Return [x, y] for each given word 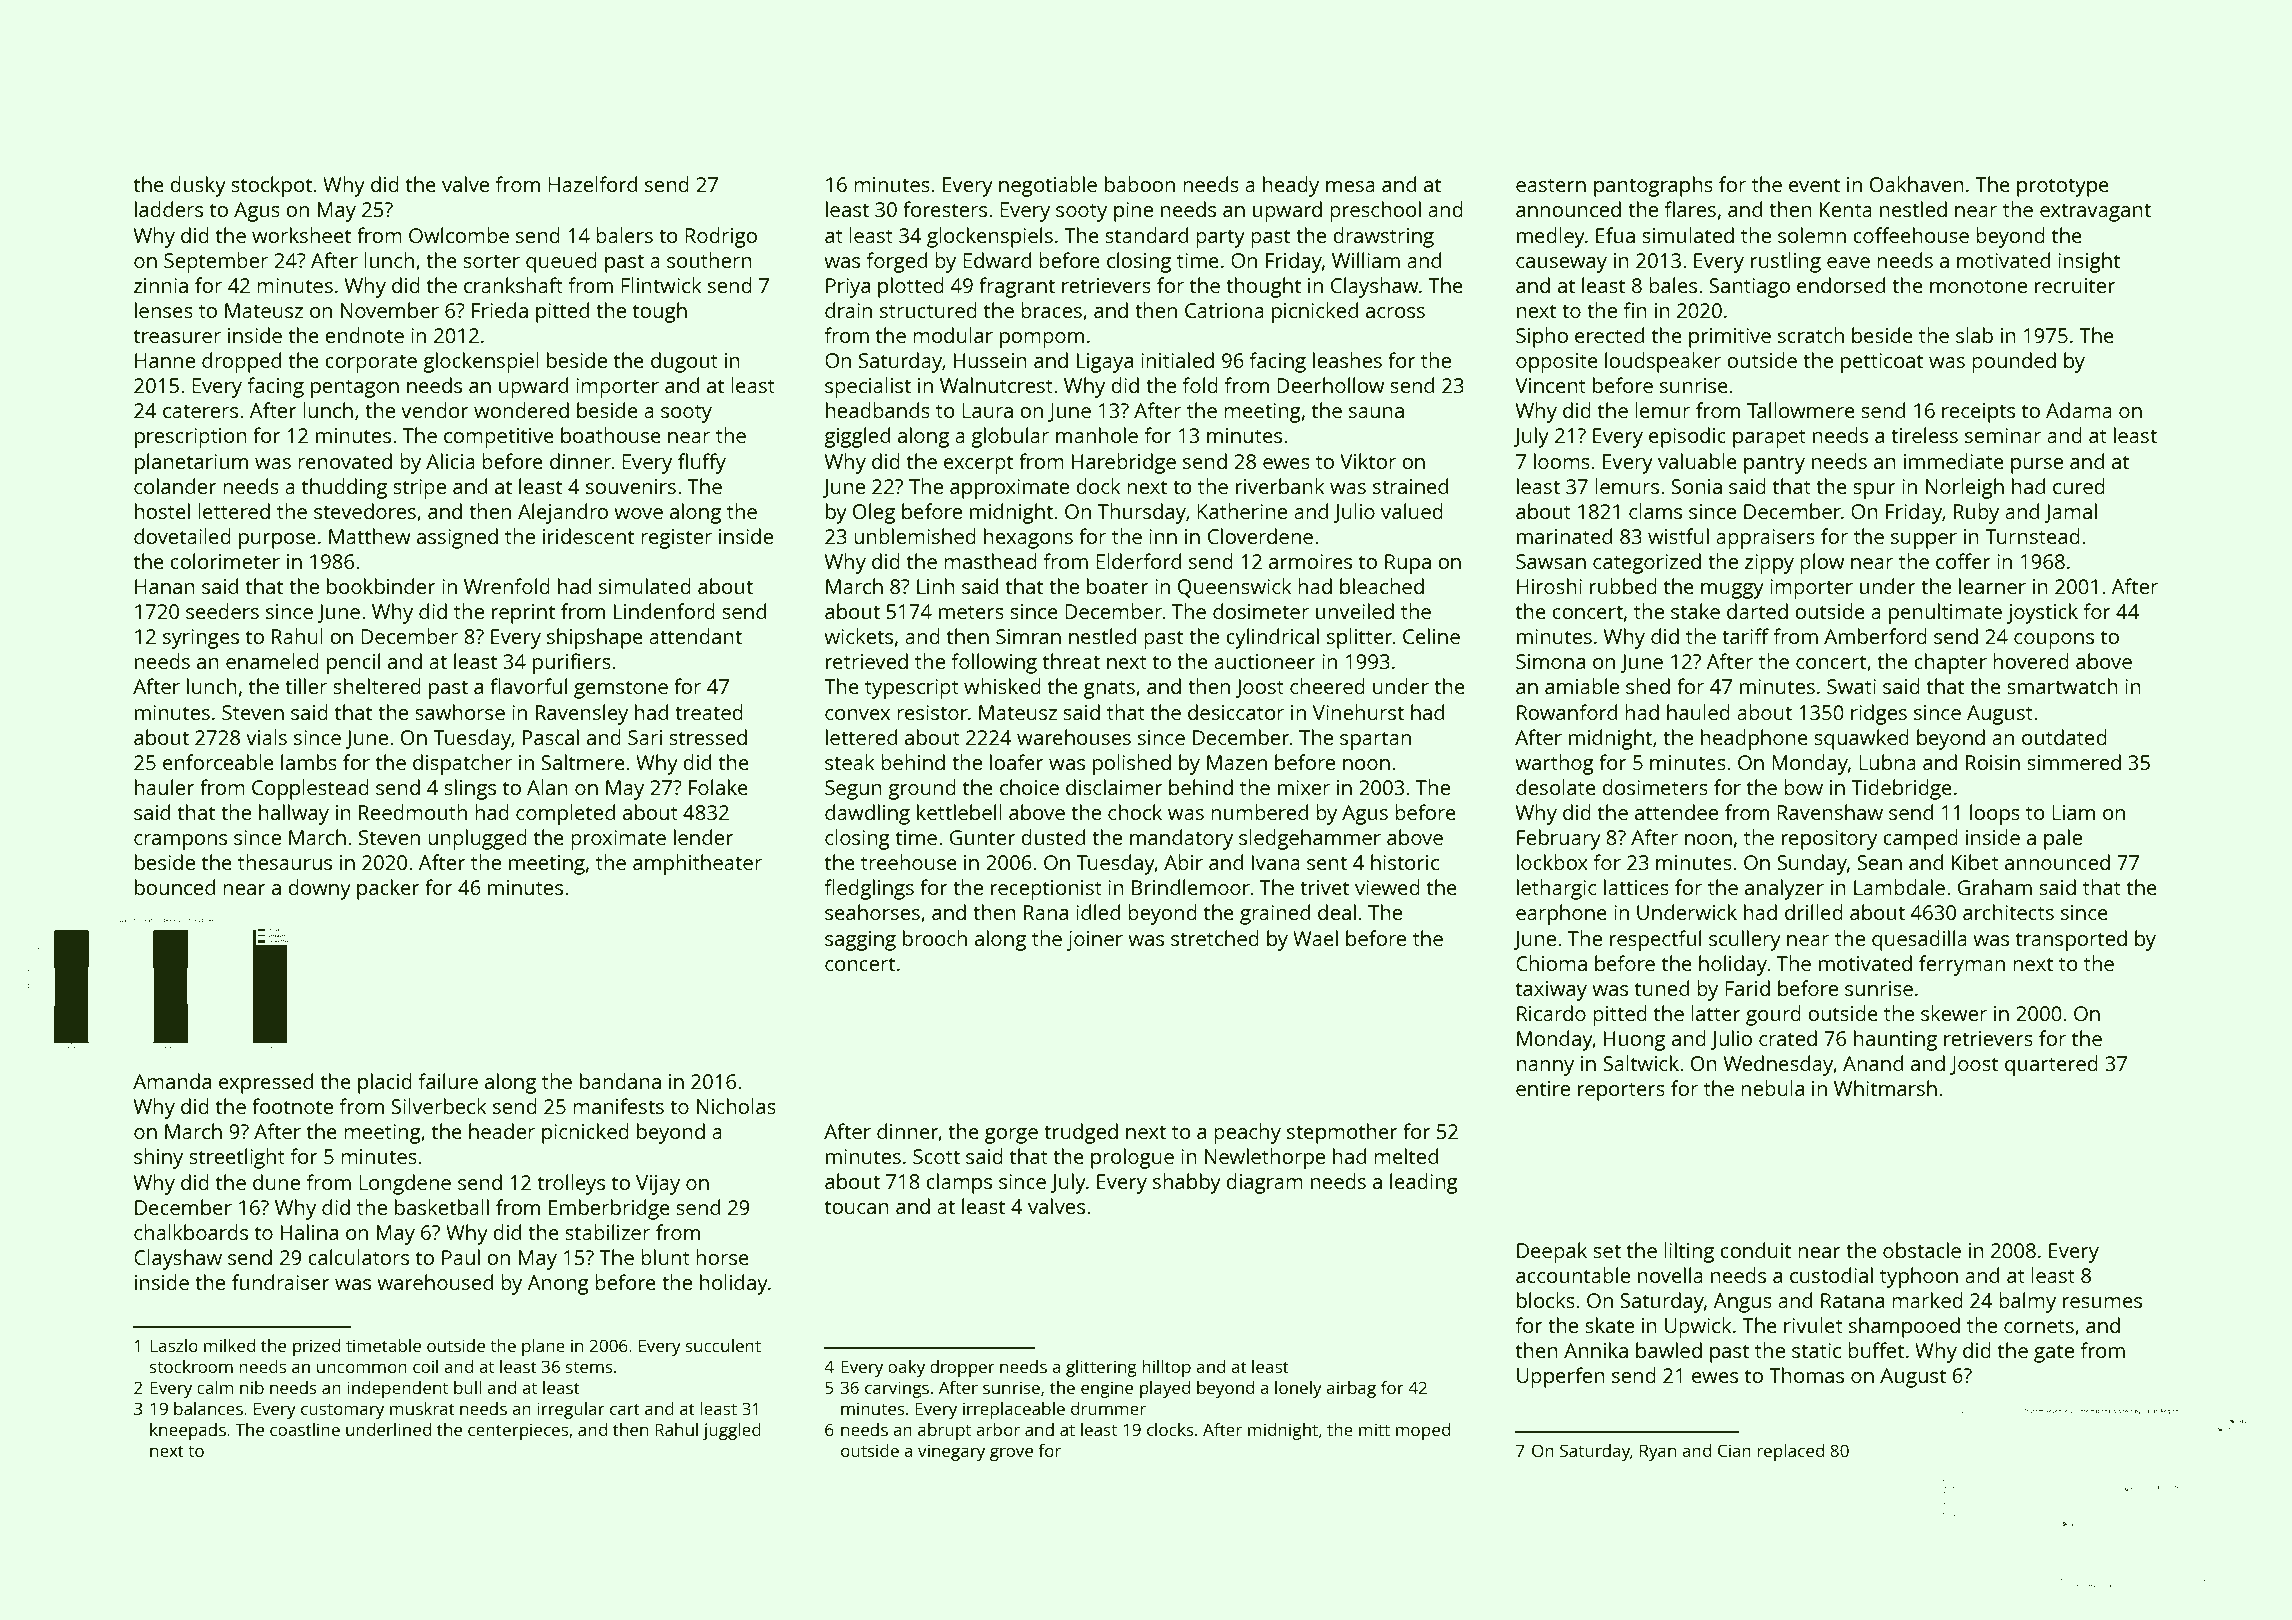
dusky [198, 186]
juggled [732, 1431]
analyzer [1784, 889]
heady [1291, 186]
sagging [860, 941]
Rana [1046, 912]
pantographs [1653, 186]
